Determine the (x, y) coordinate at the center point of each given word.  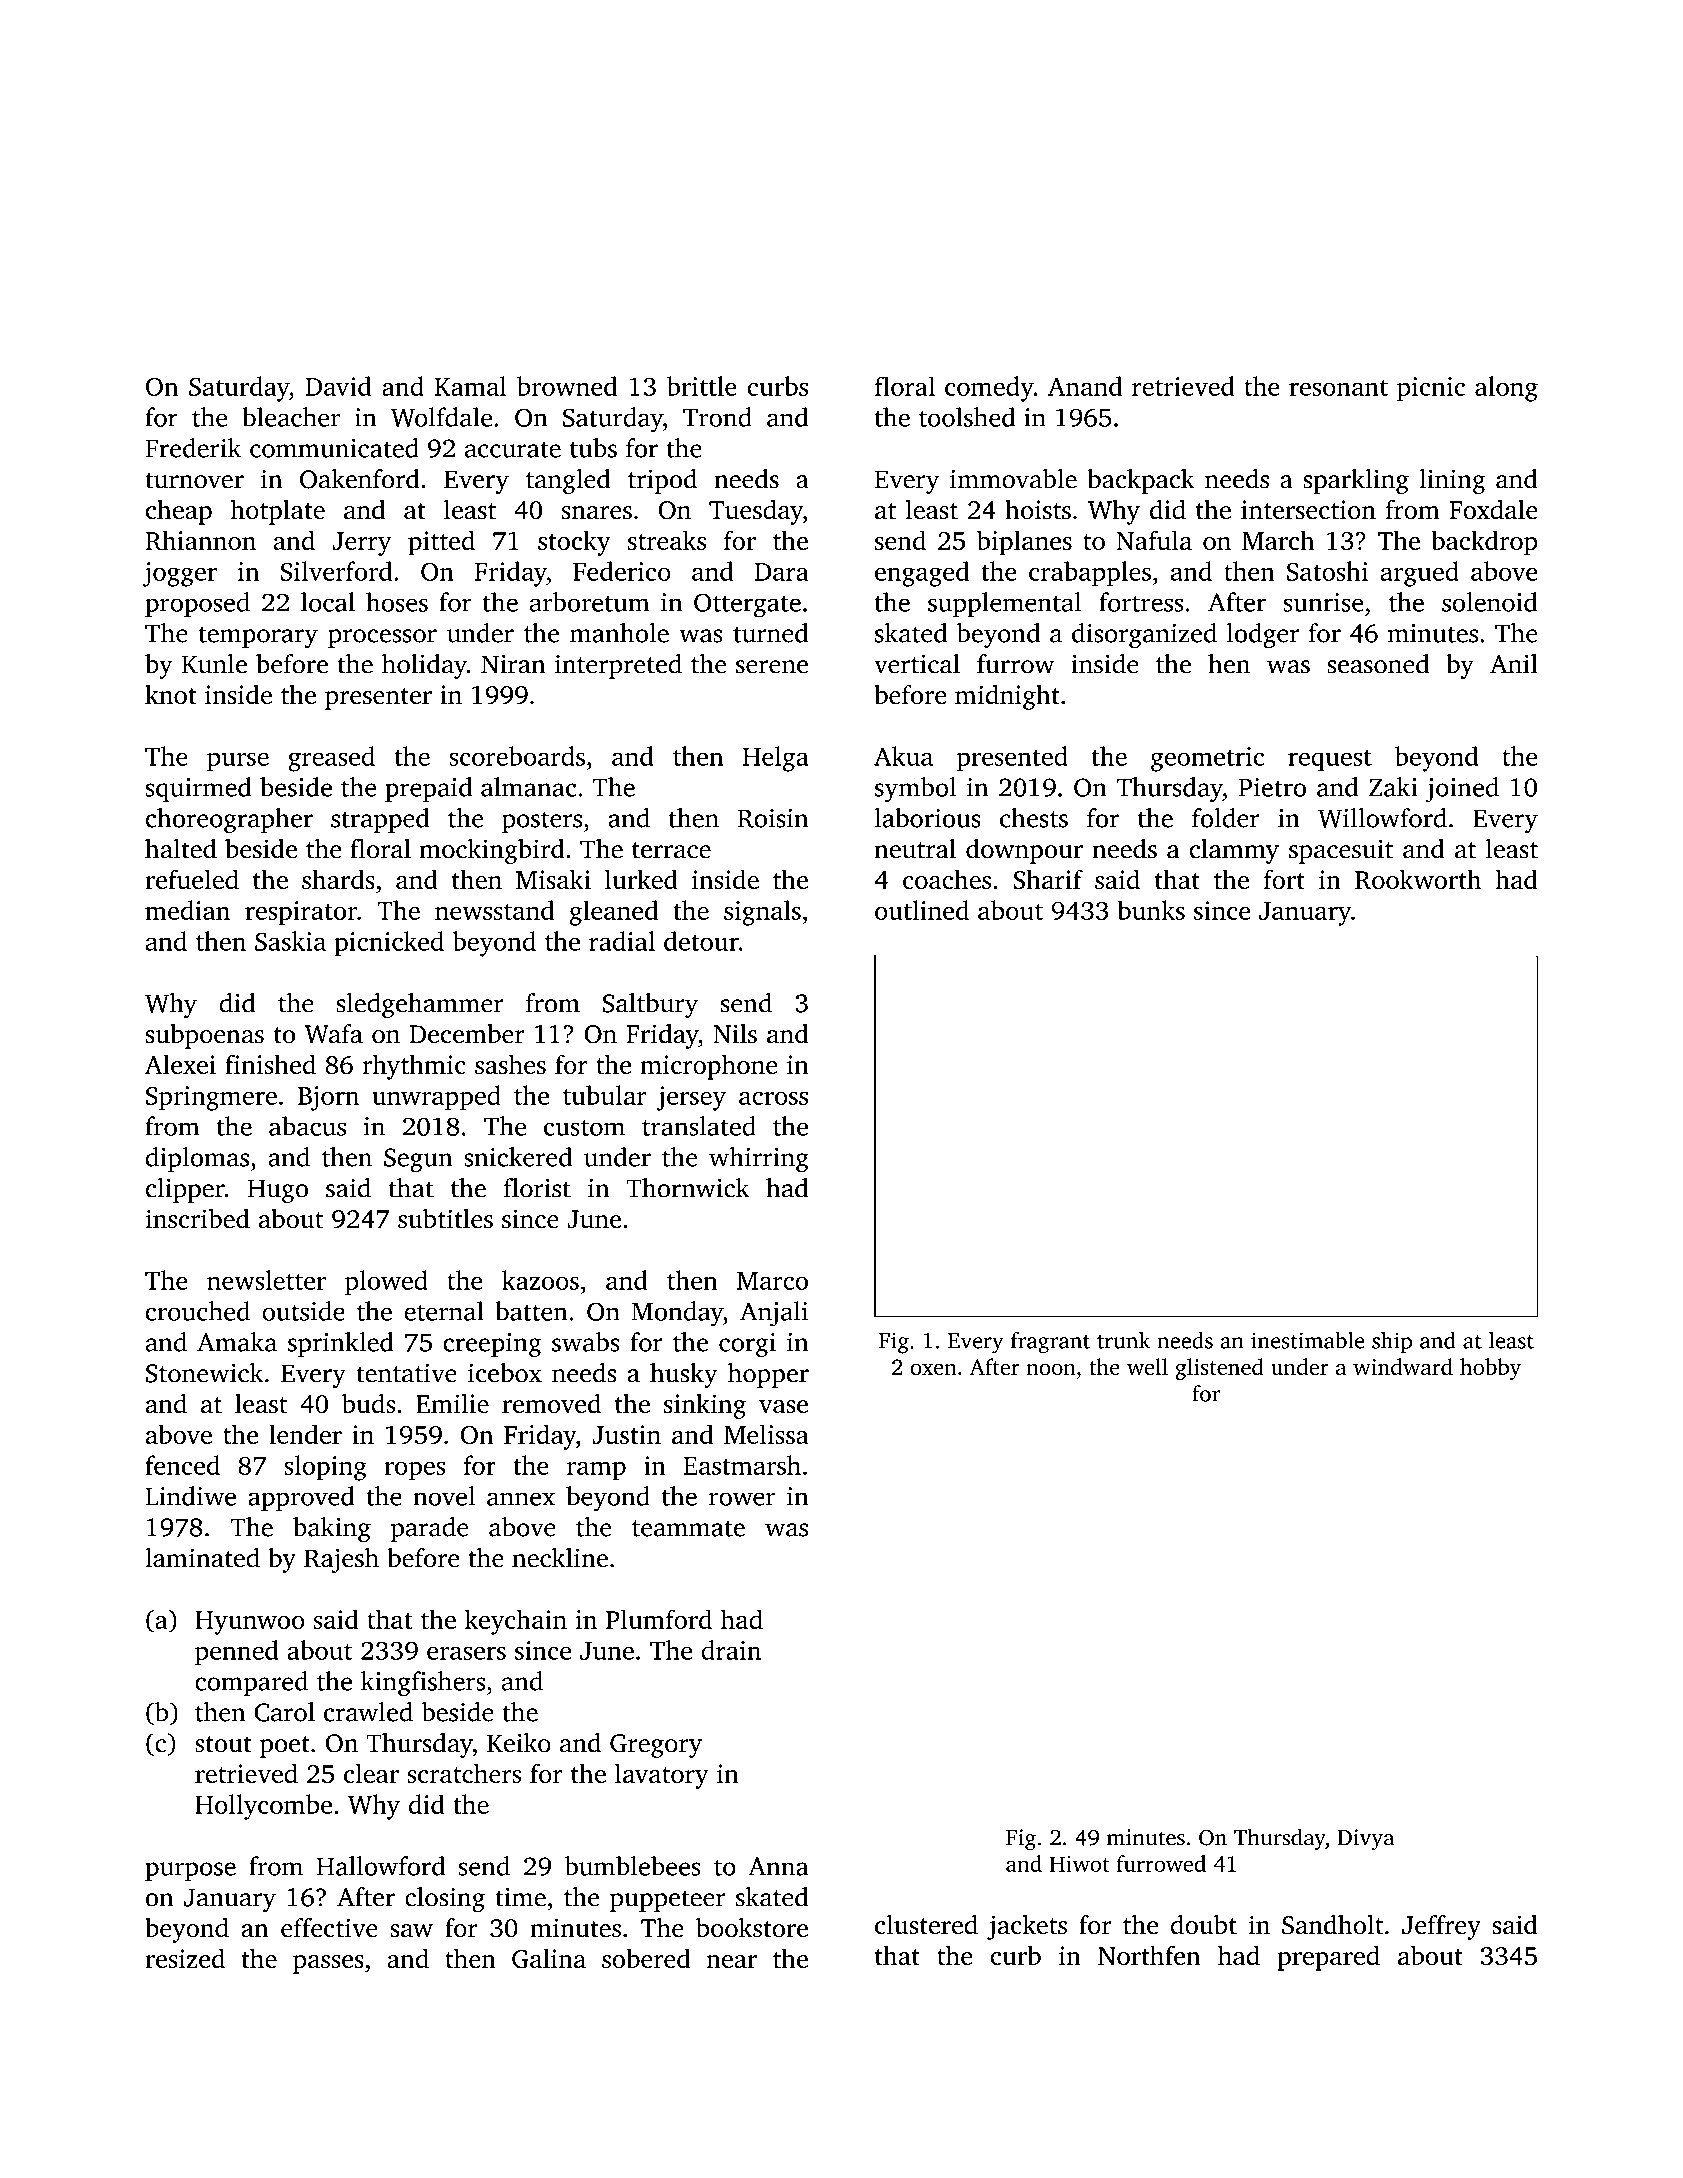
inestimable (1308, 1340)
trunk (1123, 1340)
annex (521, 1499)
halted (181, 849)
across (773, 1098)
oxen (934, 1369)
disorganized (1144, 635)
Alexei (180, 1064)
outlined (922, 910)
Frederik (193, 448)
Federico (622, 571)
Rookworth (1418, 879)
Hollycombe (263, 1807)
